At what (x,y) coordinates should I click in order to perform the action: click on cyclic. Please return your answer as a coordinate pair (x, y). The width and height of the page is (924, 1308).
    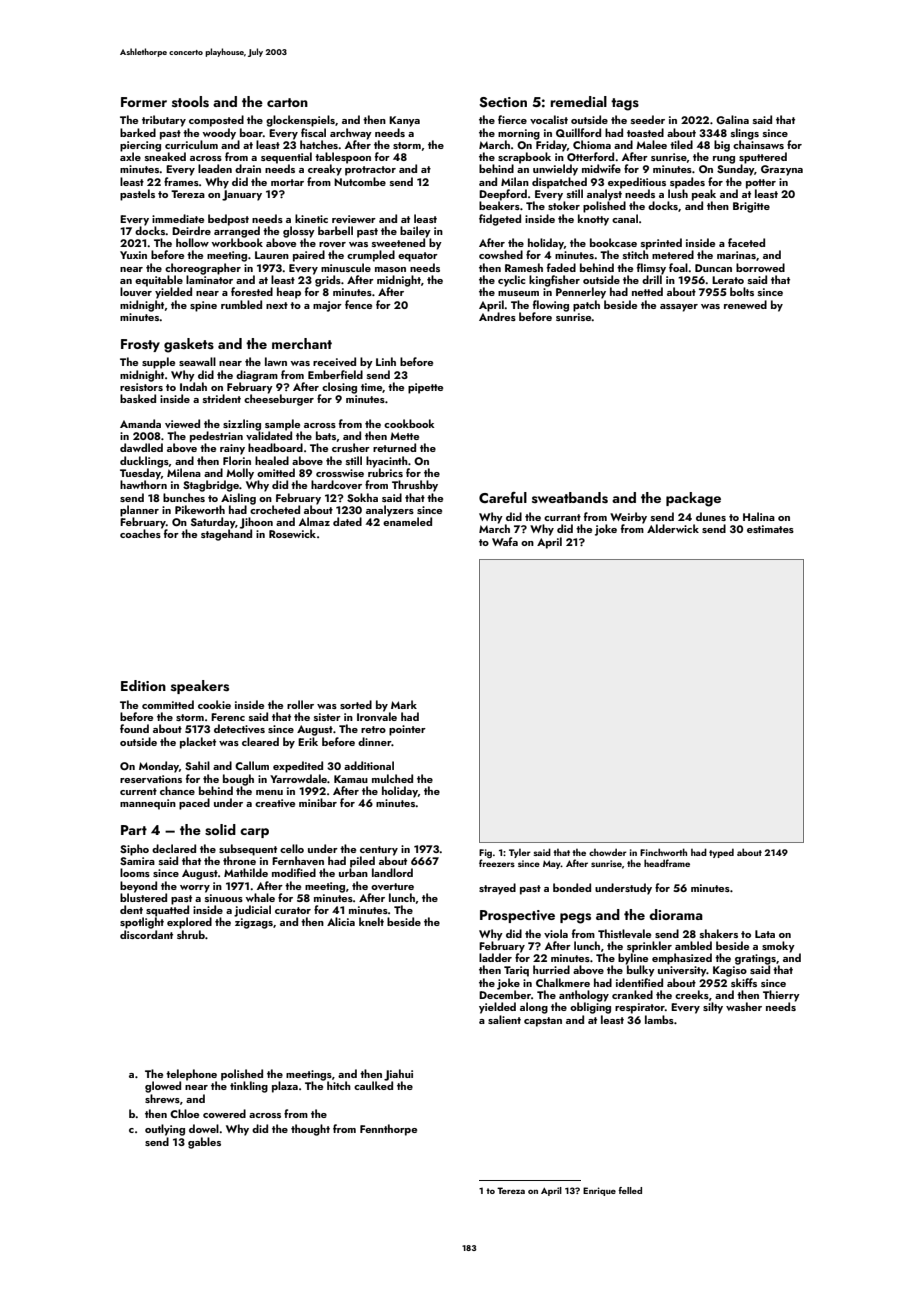
    Looking at the image, I should click on (511, 281).
